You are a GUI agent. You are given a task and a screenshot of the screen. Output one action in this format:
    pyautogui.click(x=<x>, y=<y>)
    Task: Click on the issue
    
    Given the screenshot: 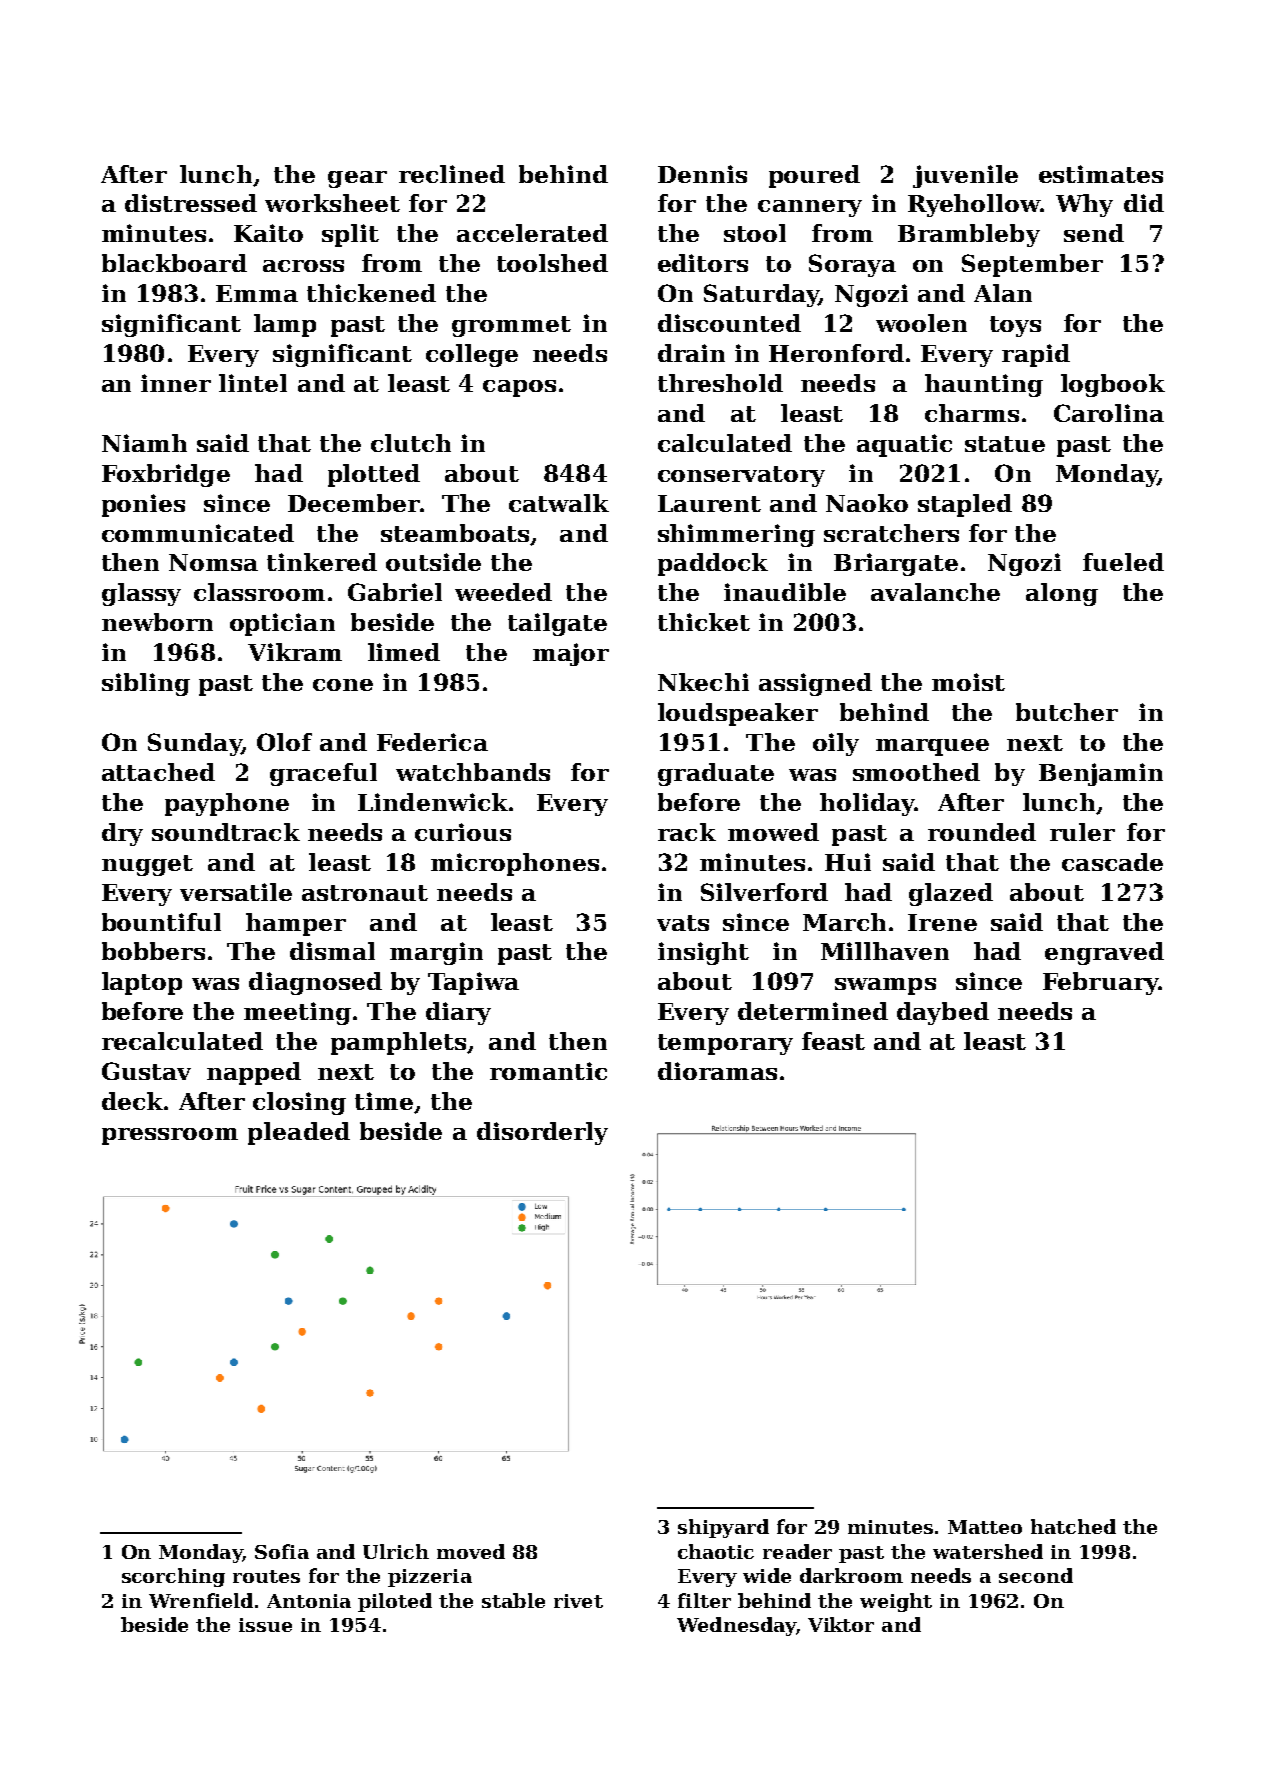 What is the action you would take?
    pyautogui.click(x=265, y=1625)
